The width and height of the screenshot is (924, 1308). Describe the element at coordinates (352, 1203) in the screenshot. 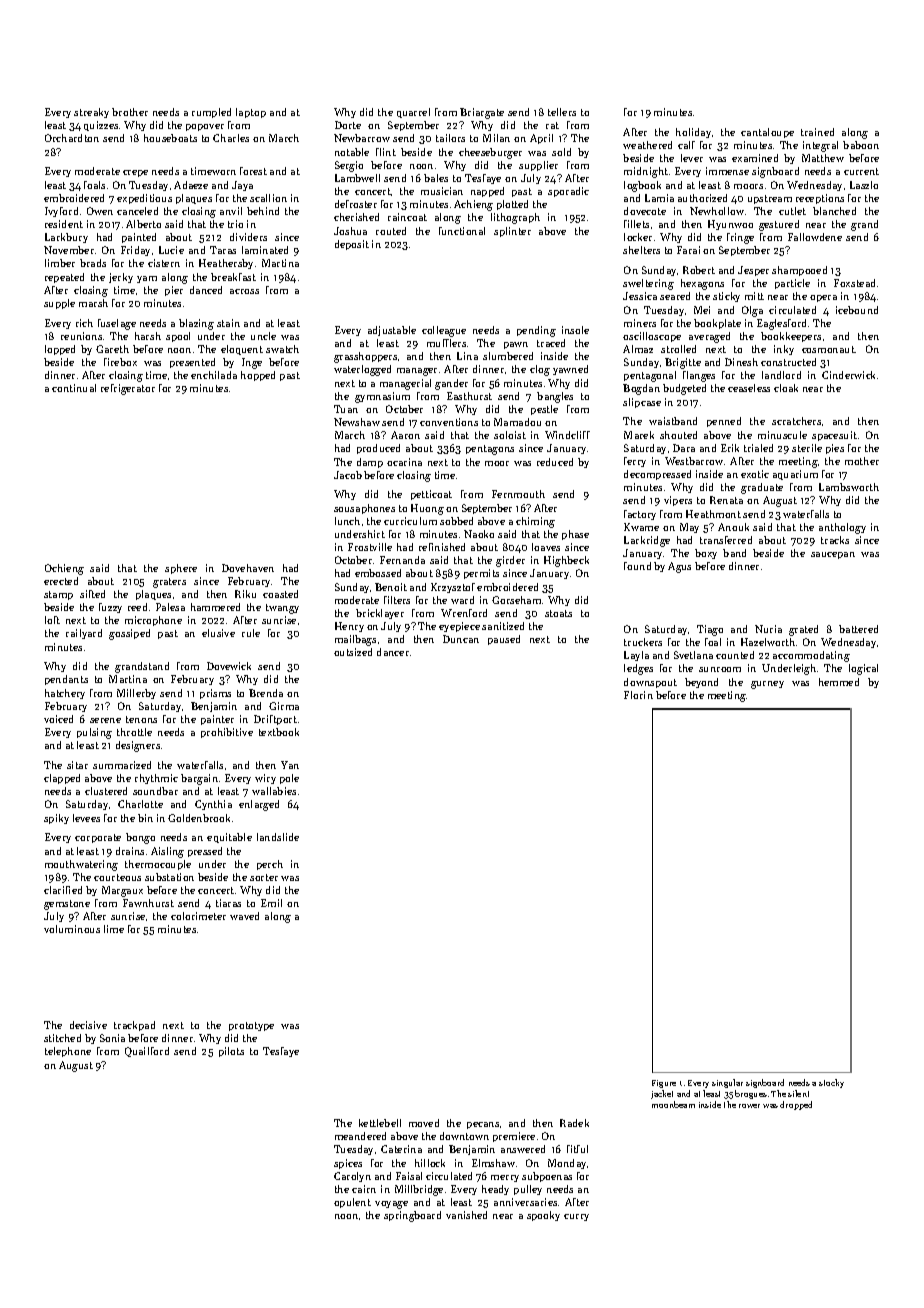

I see `opulent` at that location.
